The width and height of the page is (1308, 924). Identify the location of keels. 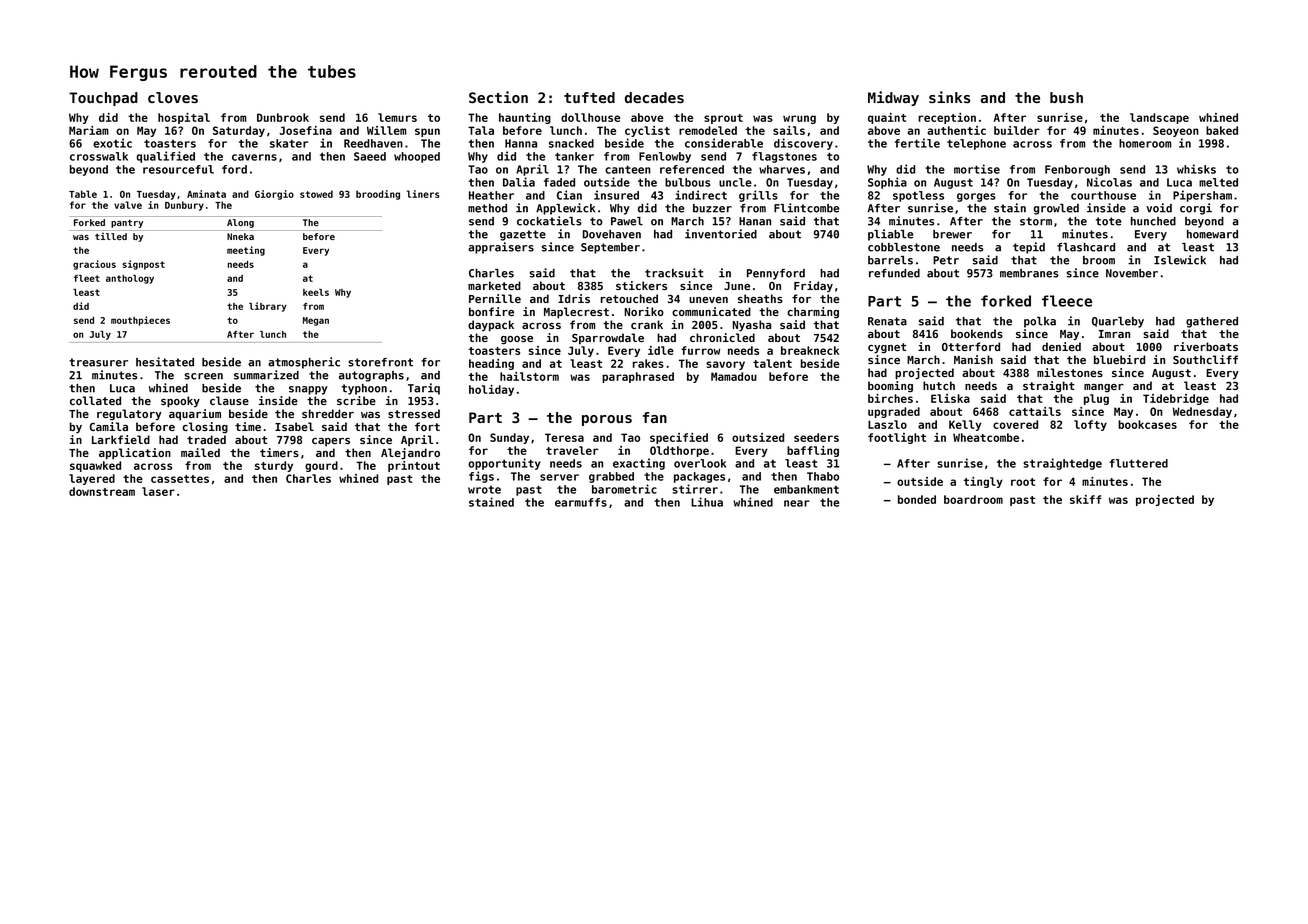
(316, 292).
